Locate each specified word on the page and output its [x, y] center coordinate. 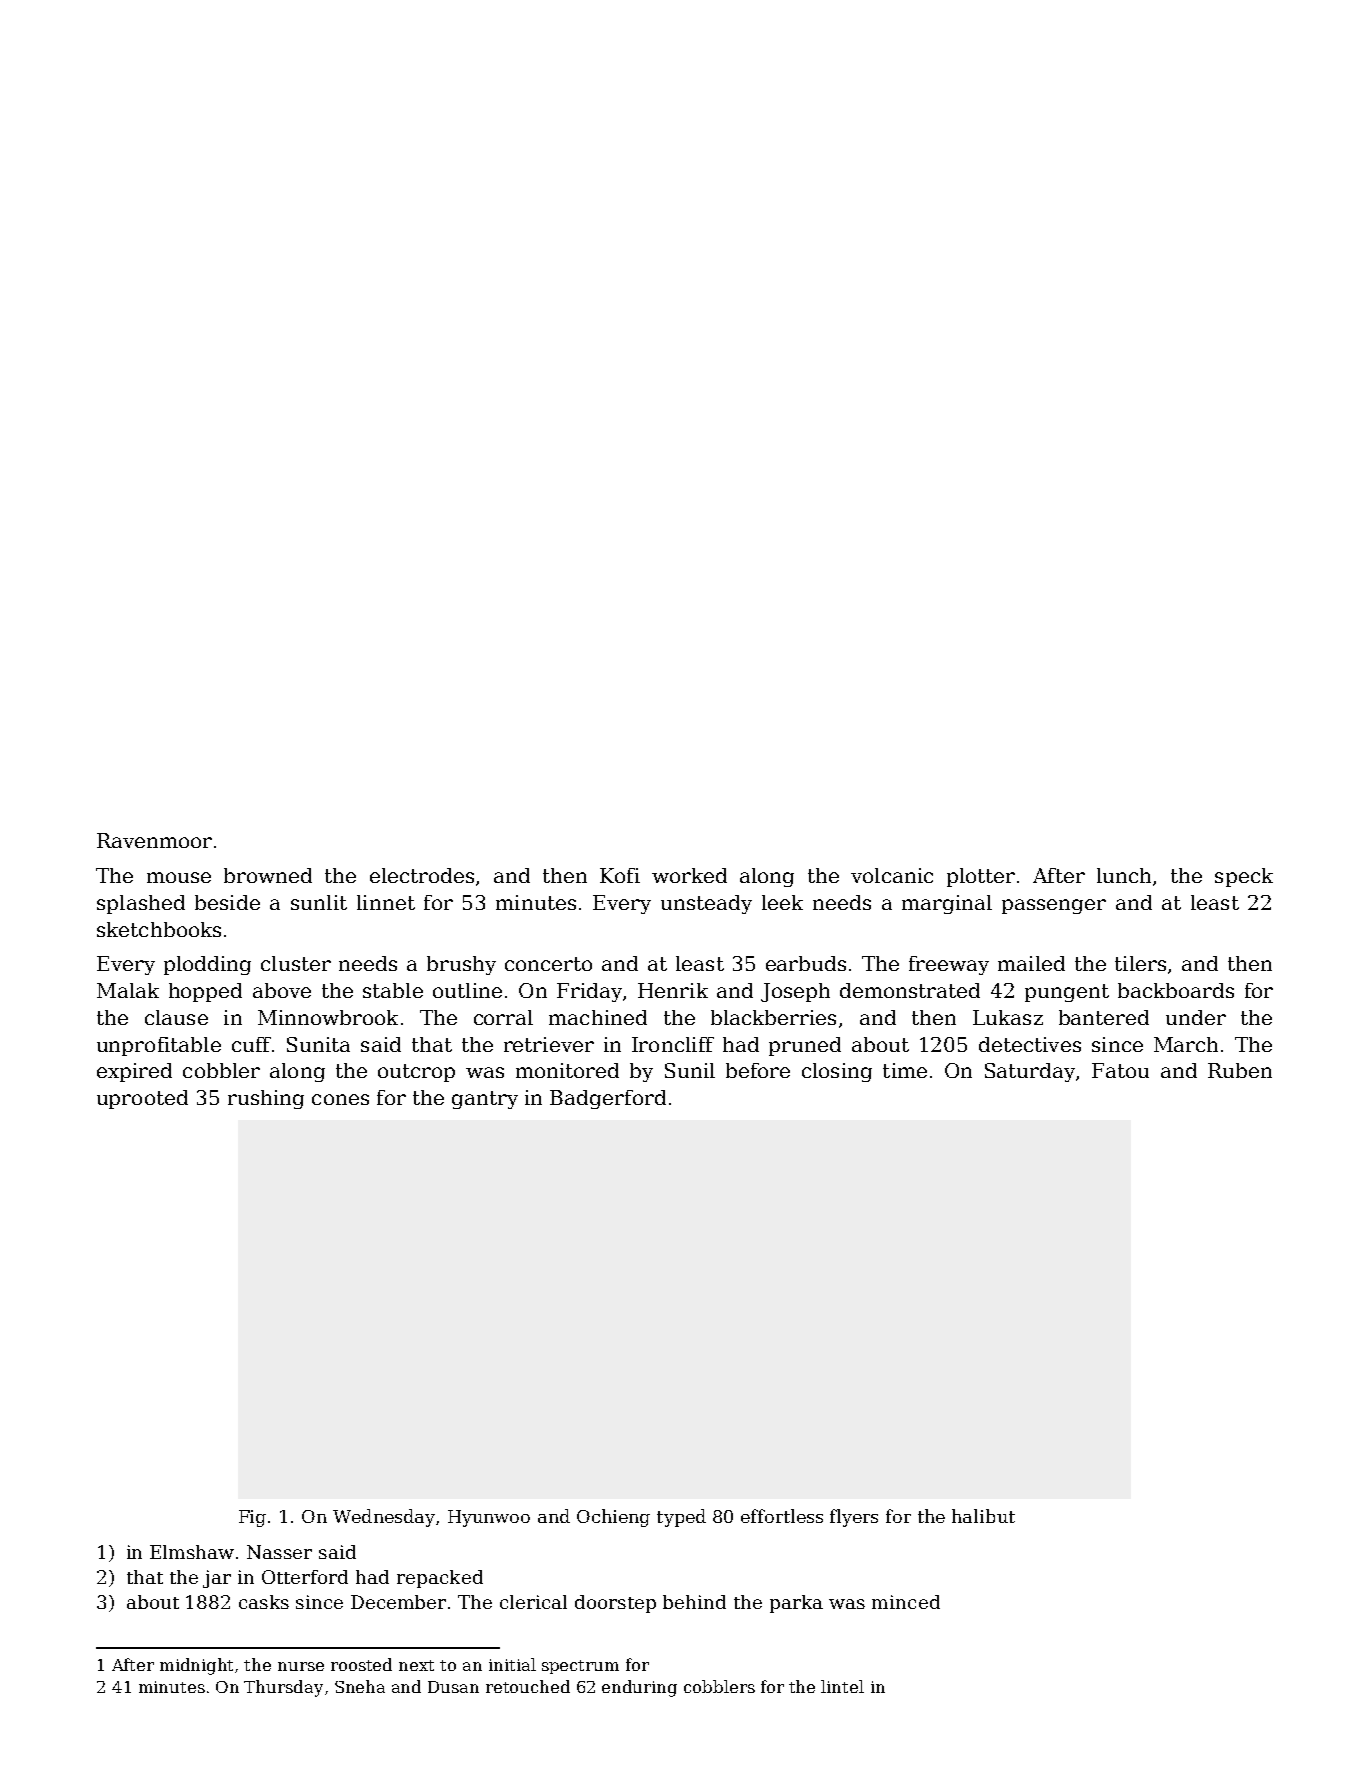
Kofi [620, 875]
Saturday [1030, 1072]
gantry [485, 1100]
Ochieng [613, 1518]
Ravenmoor [154, 840]
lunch [1124, 875]
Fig [252, 1518]
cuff [251, 1044]
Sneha [360, 1686]
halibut [983, 1516]
